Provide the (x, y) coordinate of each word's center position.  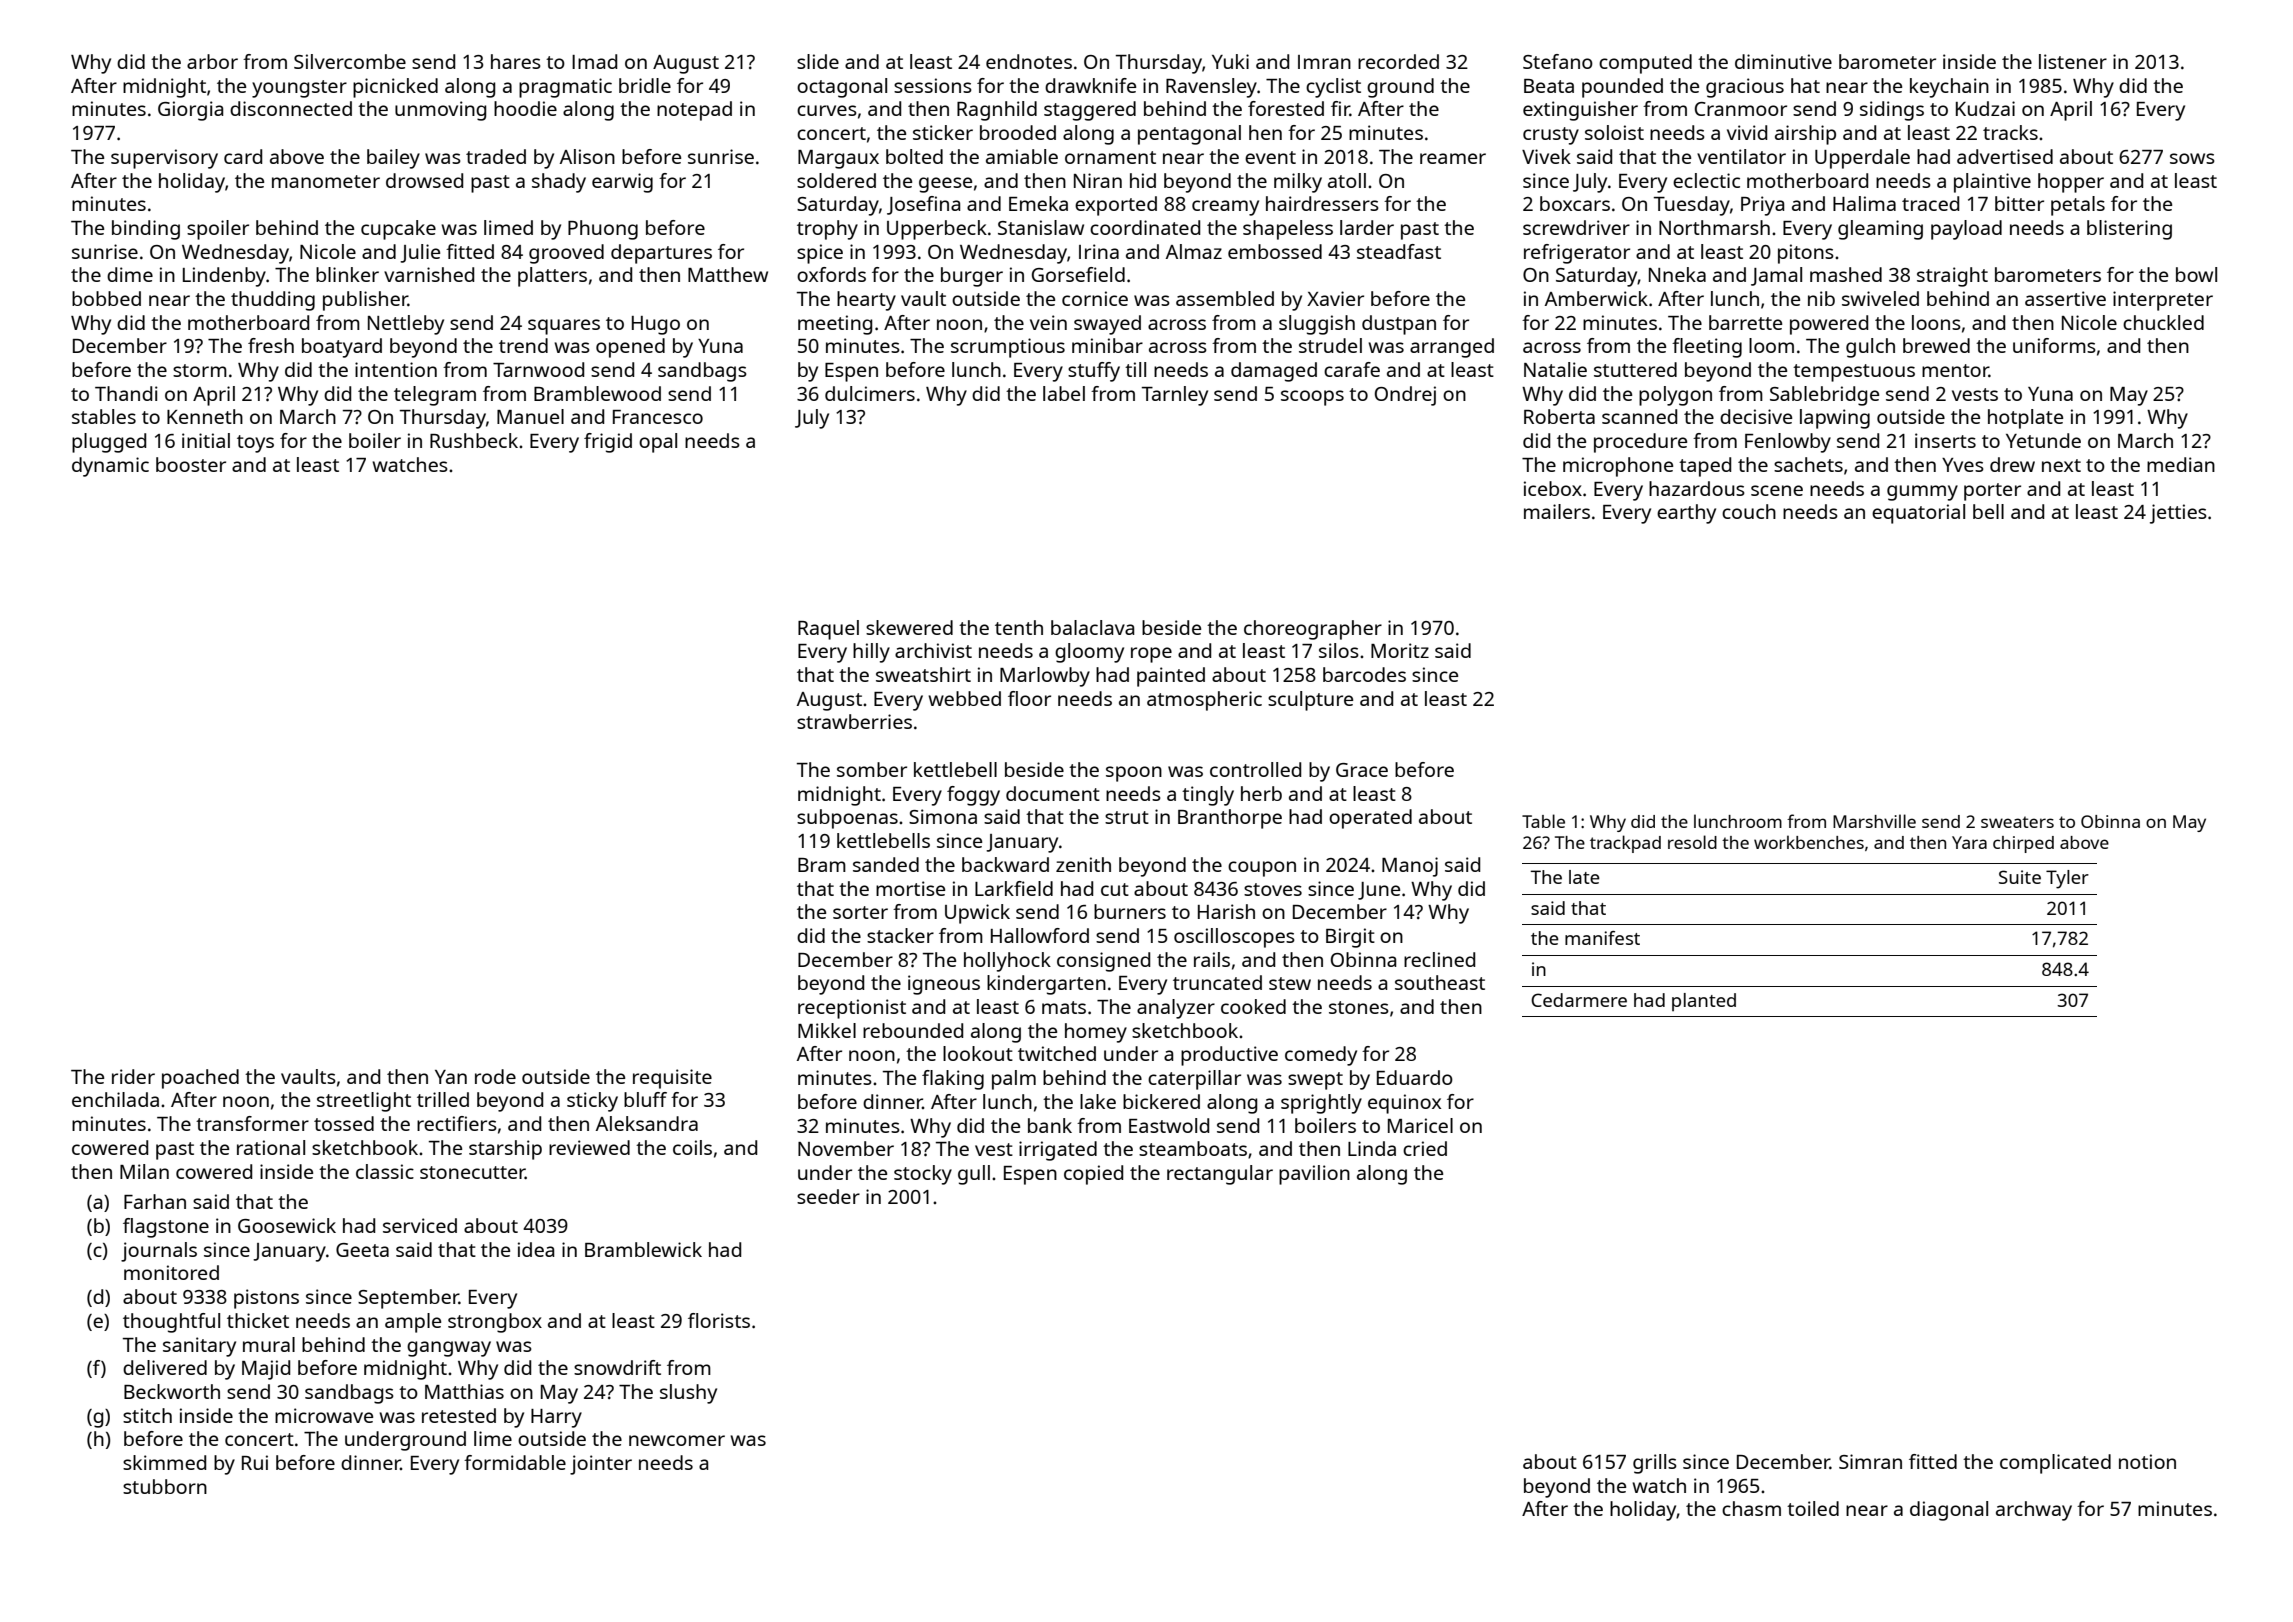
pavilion (1314, 1175)
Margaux (838, 159)
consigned (1103, 962)
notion (2147, 1461)
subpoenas (847, 819)
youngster (299, 89)
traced (1930, 203)
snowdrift (617, 1367)
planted (1704, 1002)
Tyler (2067, 879)
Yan (451, 1077)
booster (191, 464)
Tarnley (1175, 396)
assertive (2065, 298)
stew (1290, 983)
